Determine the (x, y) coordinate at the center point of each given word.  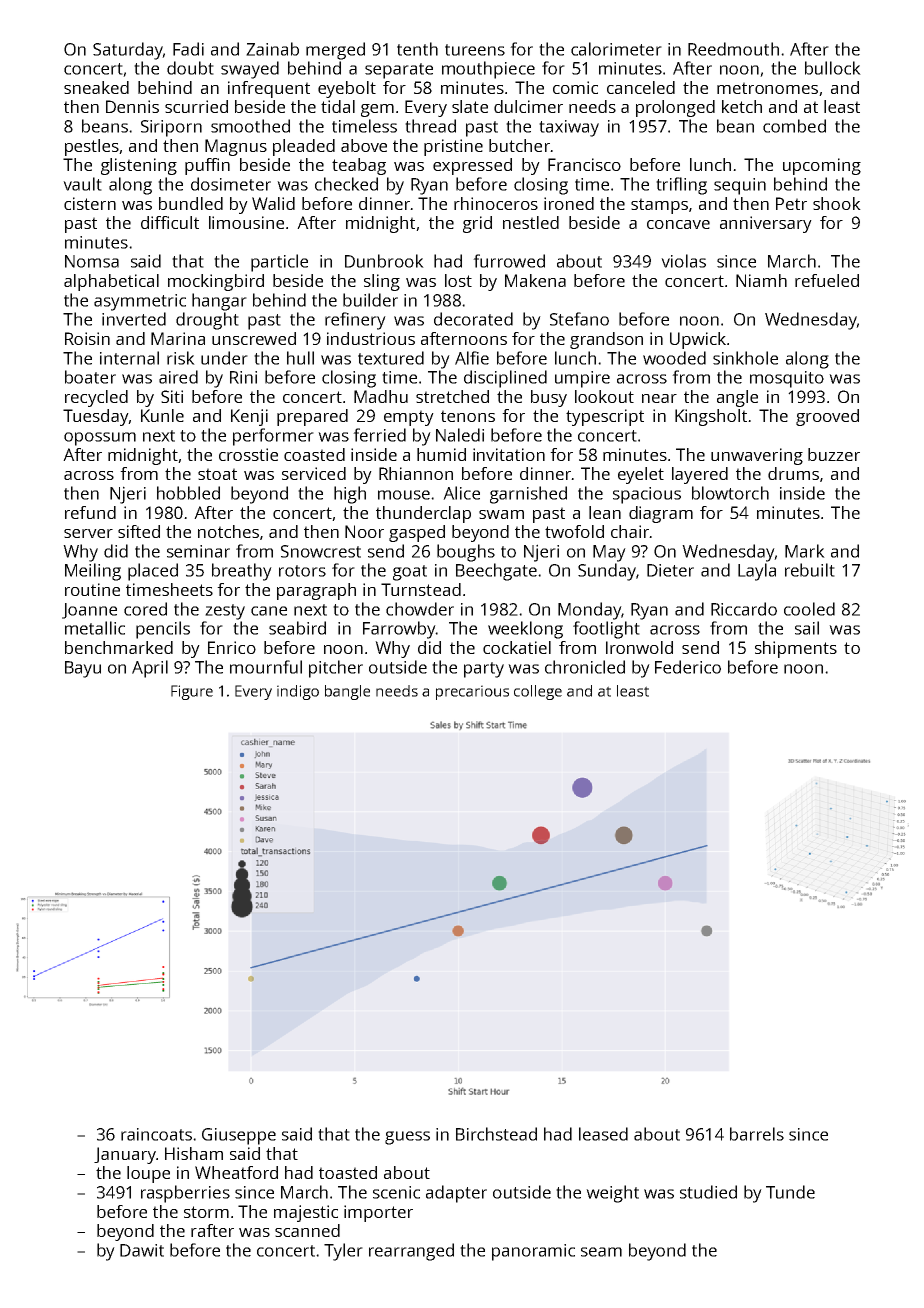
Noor (364, 531)
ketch (742, 106)
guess (407, 1138)
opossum (100, 439)
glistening (139, 166)
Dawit (142, 1250)
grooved (827, 417)
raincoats (156, 1134)
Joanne (89, 611)
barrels (757, 1134)
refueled (827, 280)
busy (549, 398)
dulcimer (528, 106)
